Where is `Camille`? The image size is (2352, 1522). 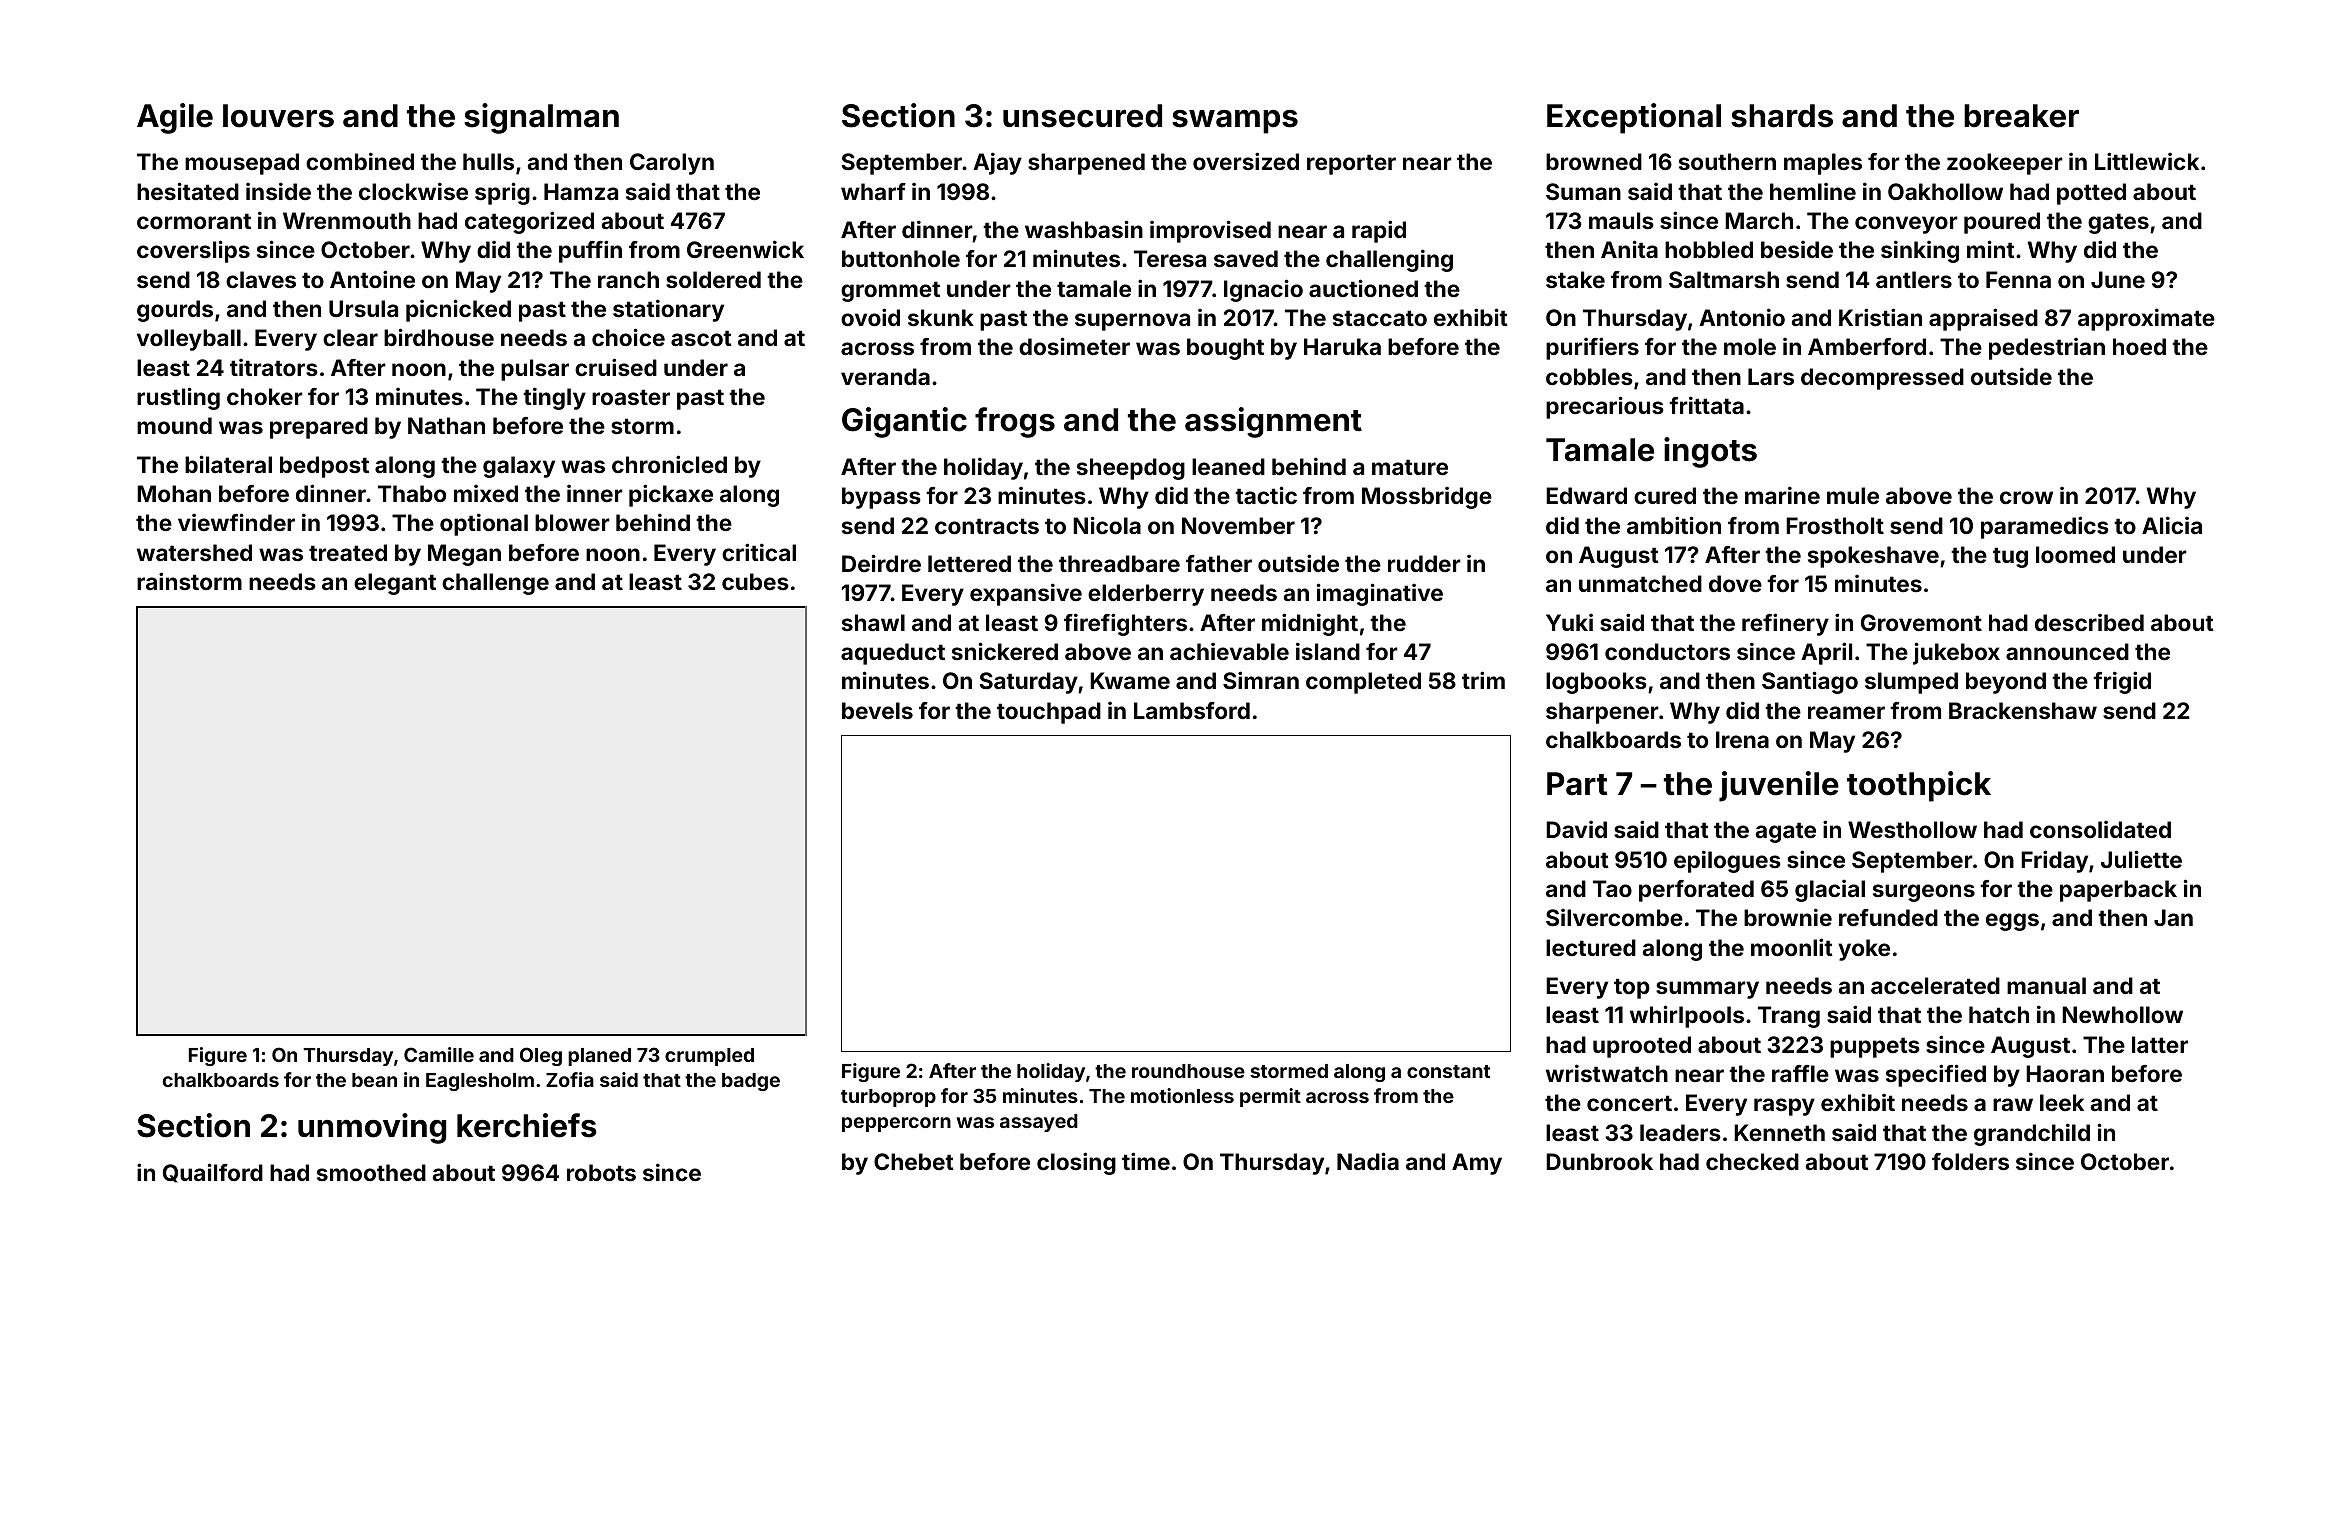 Camille is located at coordinates (439, 1054).
